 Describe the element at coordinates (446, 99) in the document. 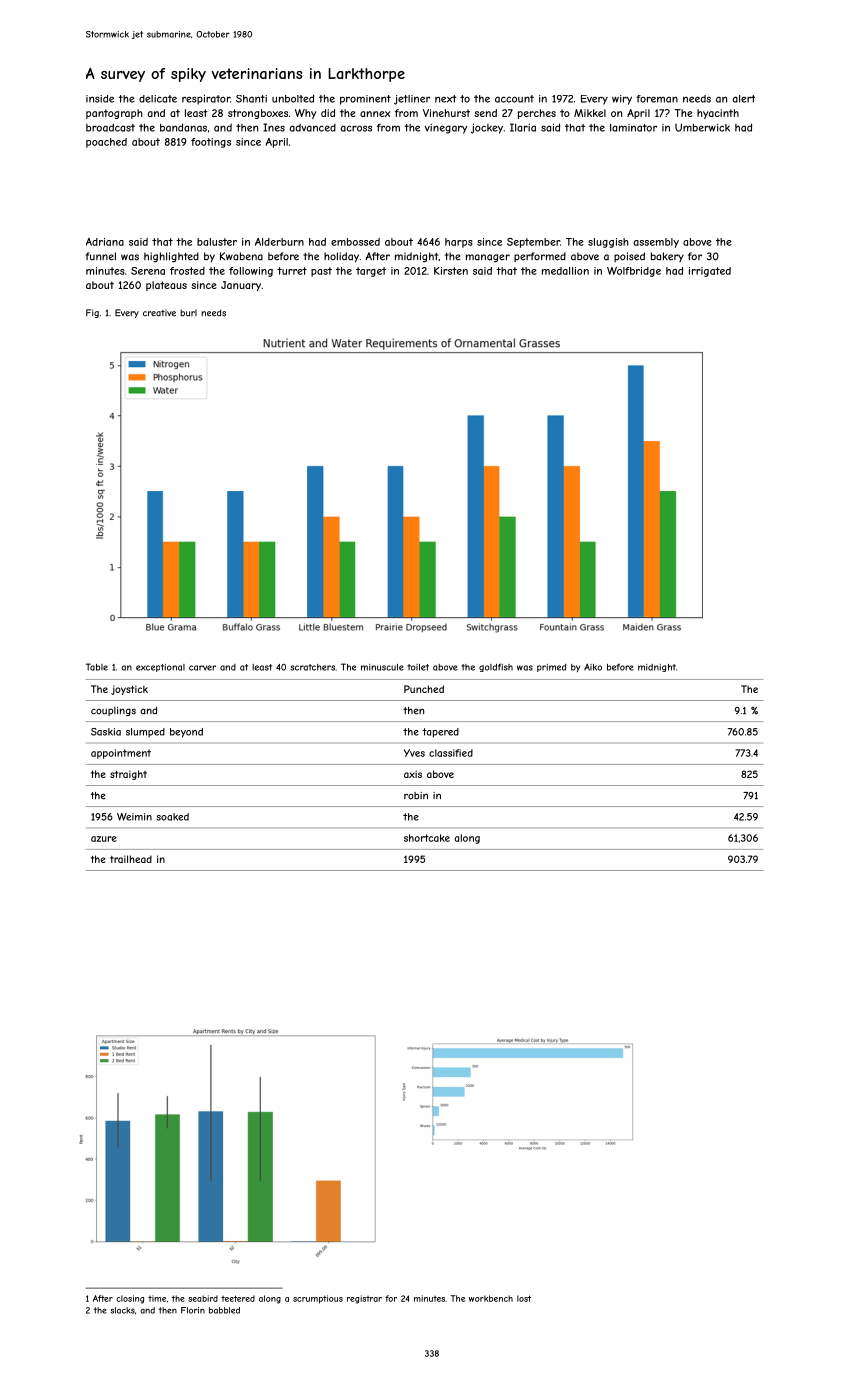

I see `next` at that location.
